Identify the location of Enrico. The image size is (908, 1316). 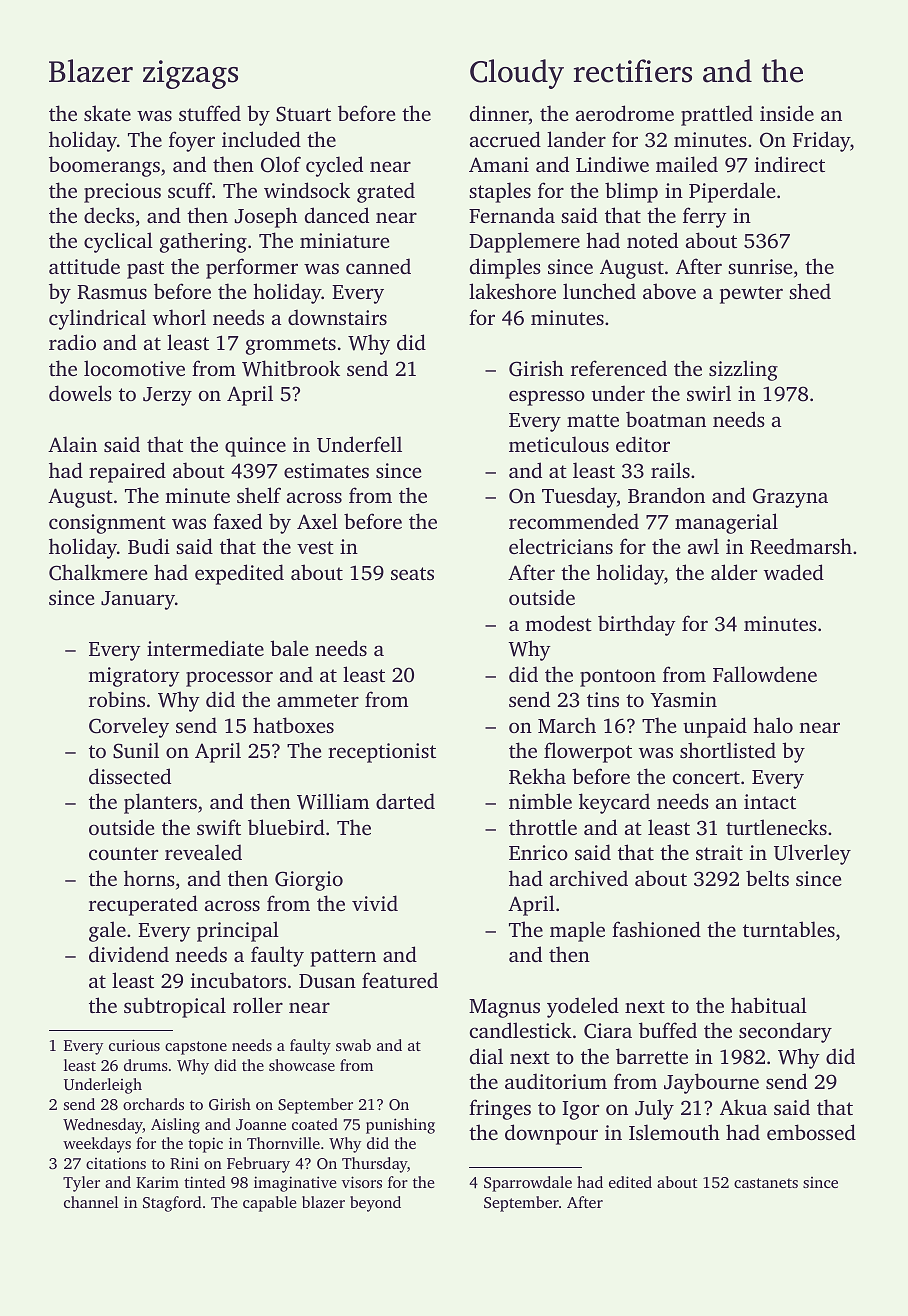
(538, 852).
